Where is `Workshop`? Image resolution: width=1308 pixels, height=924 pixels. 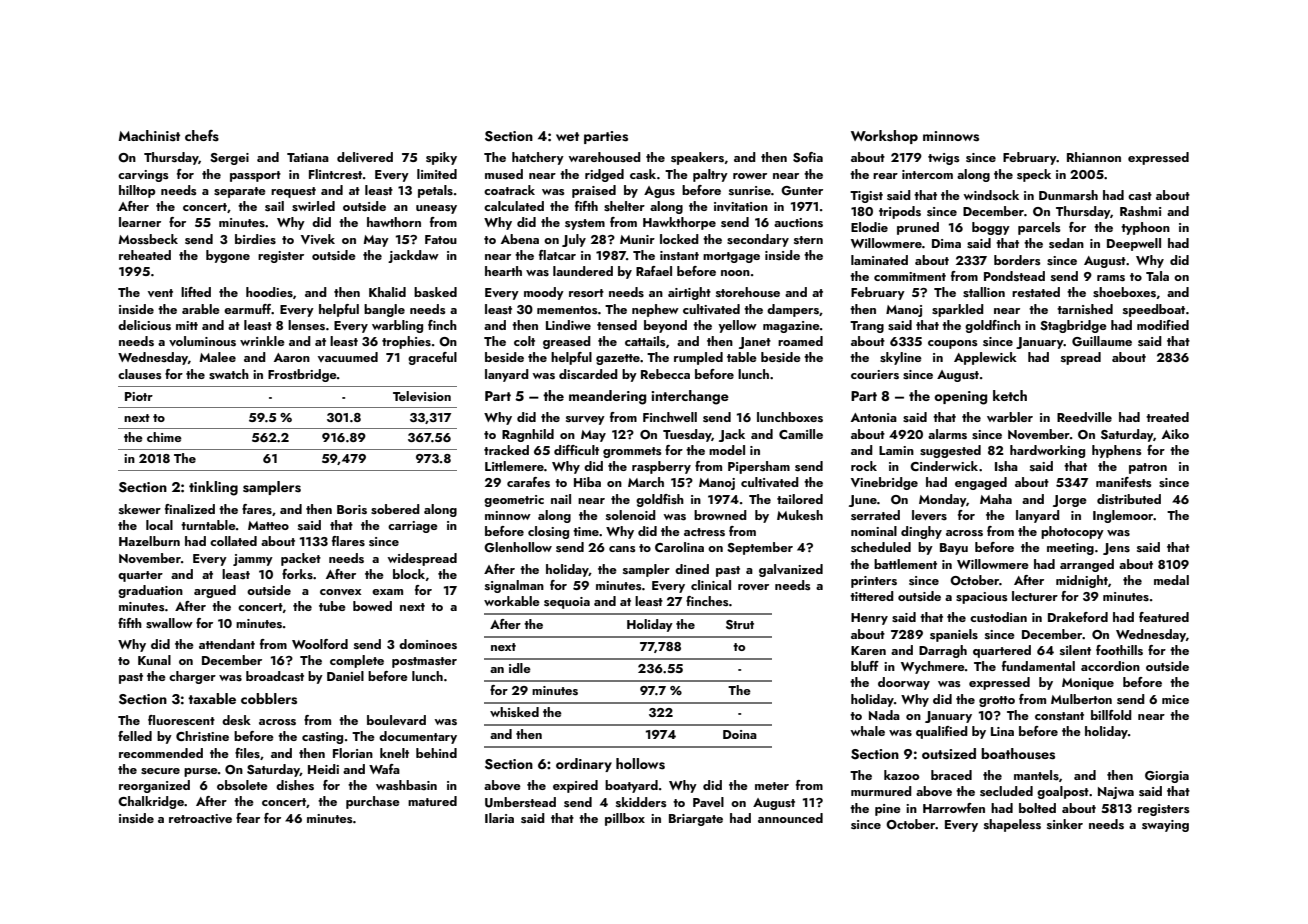
Workshop is located at coordinates (884, 137).
